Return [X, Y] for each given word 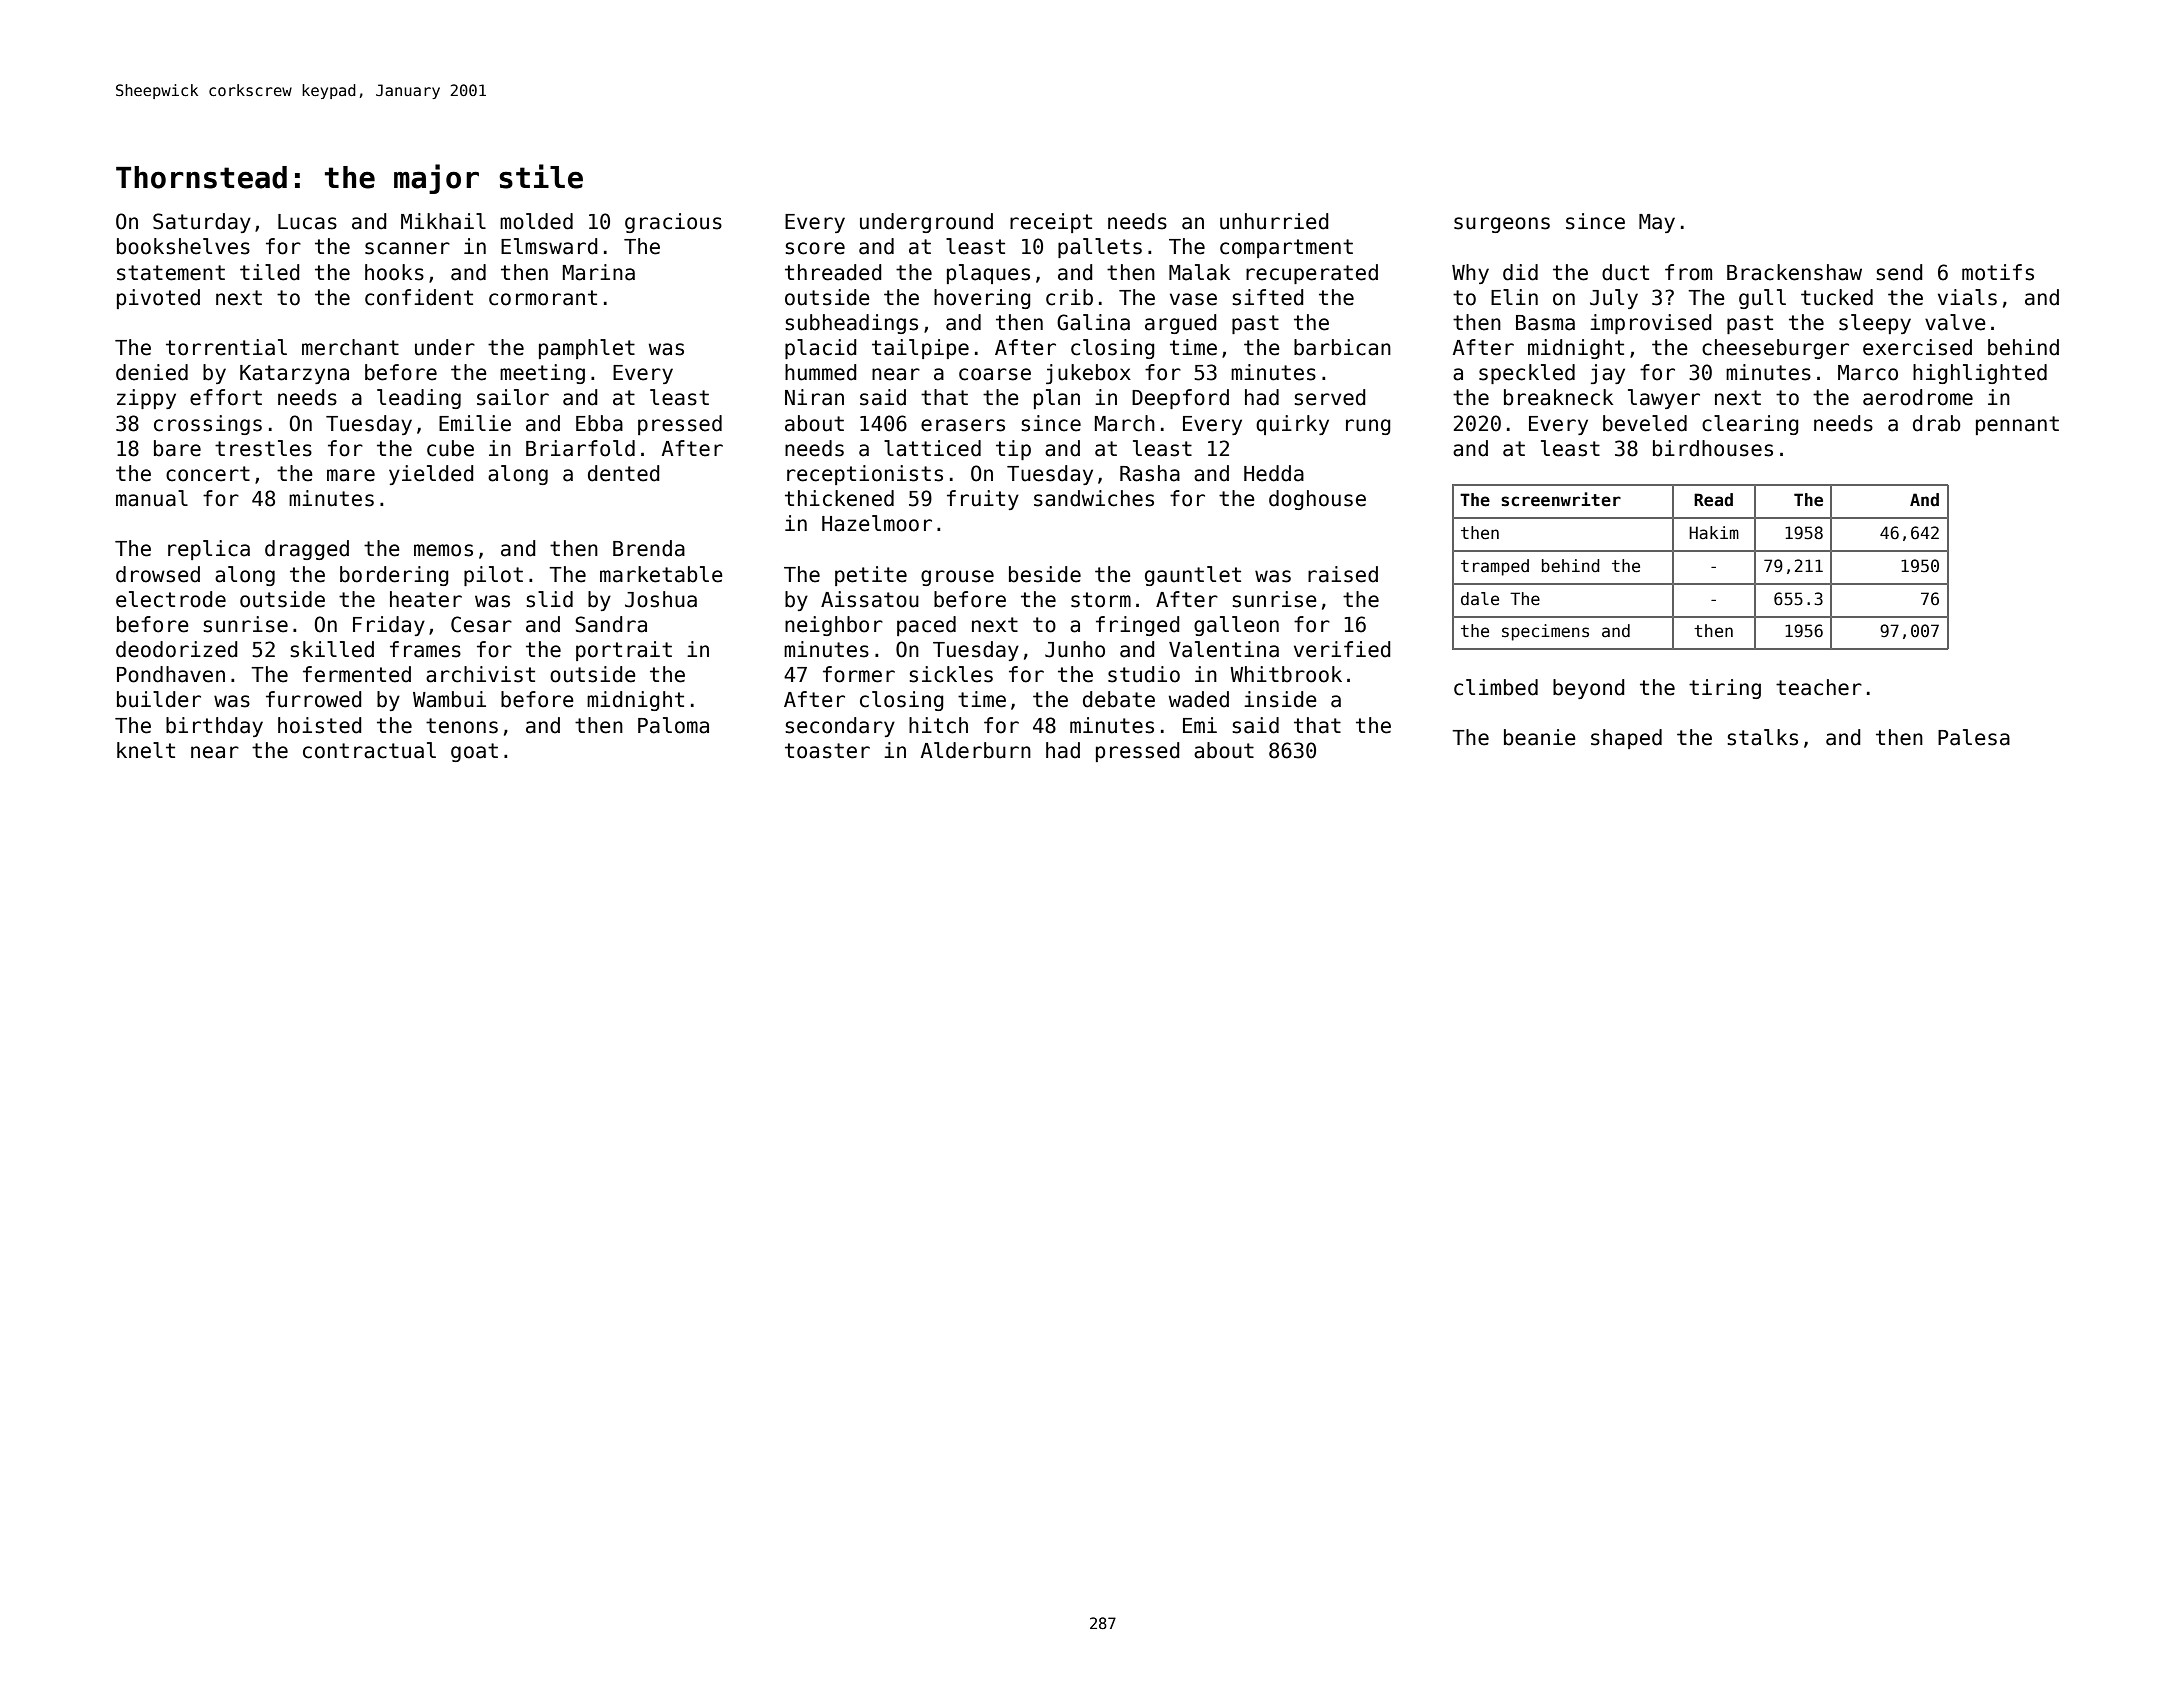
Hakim [1714, 533]
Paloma [673, 725]
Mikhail [443, 221]
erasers [963, 425]
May [1657, 223]
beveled [1645, 423]
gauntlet [1193, 576]
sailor [513, 397]
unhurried [1274, 221]
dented [624, 473]
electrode [171, 599]
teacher [1819, 687]
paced [926, 626]
